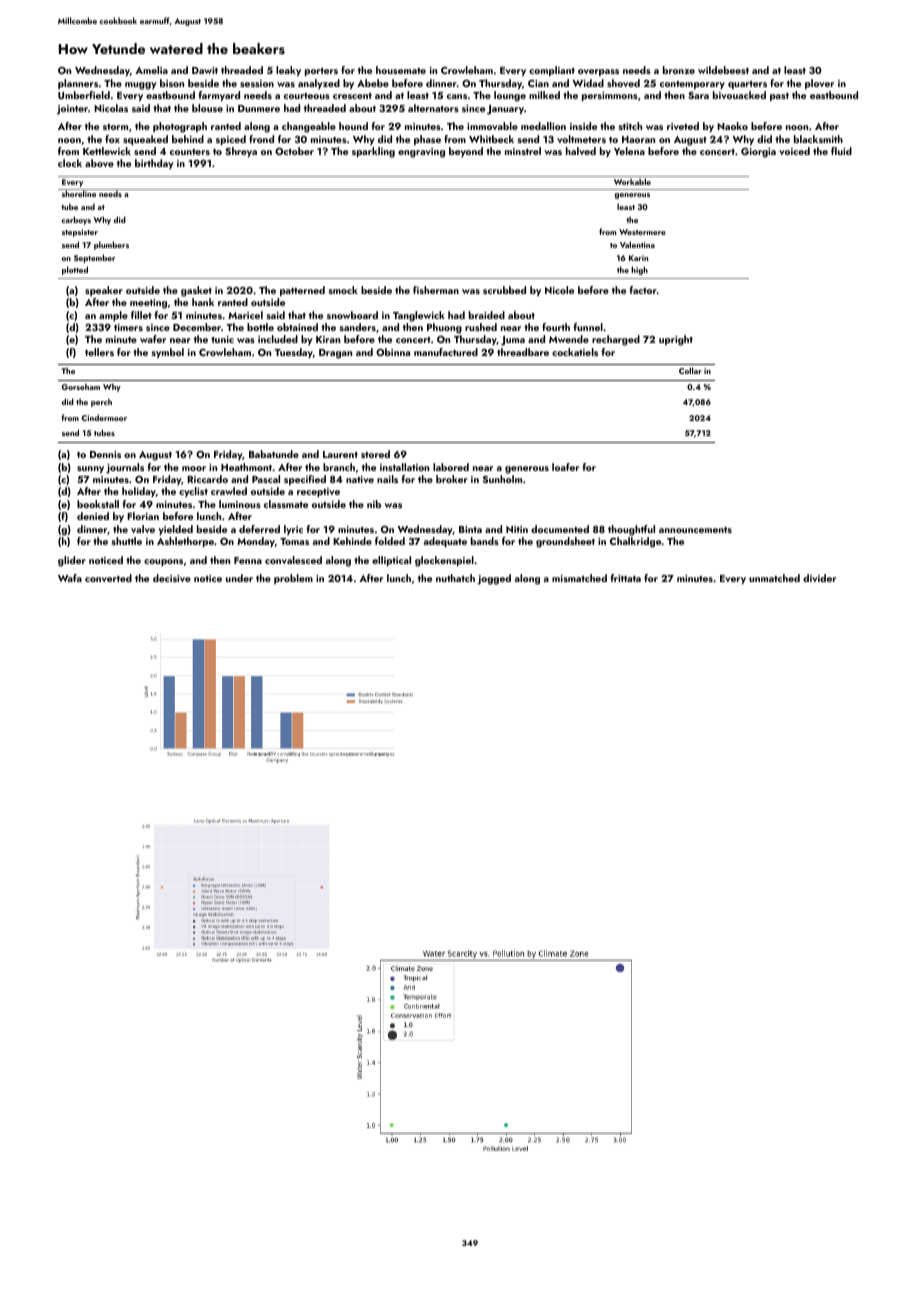  What do you see at coordinates (510, 96) in the page?
I see `lounge` at bounding box center [510, 96].
